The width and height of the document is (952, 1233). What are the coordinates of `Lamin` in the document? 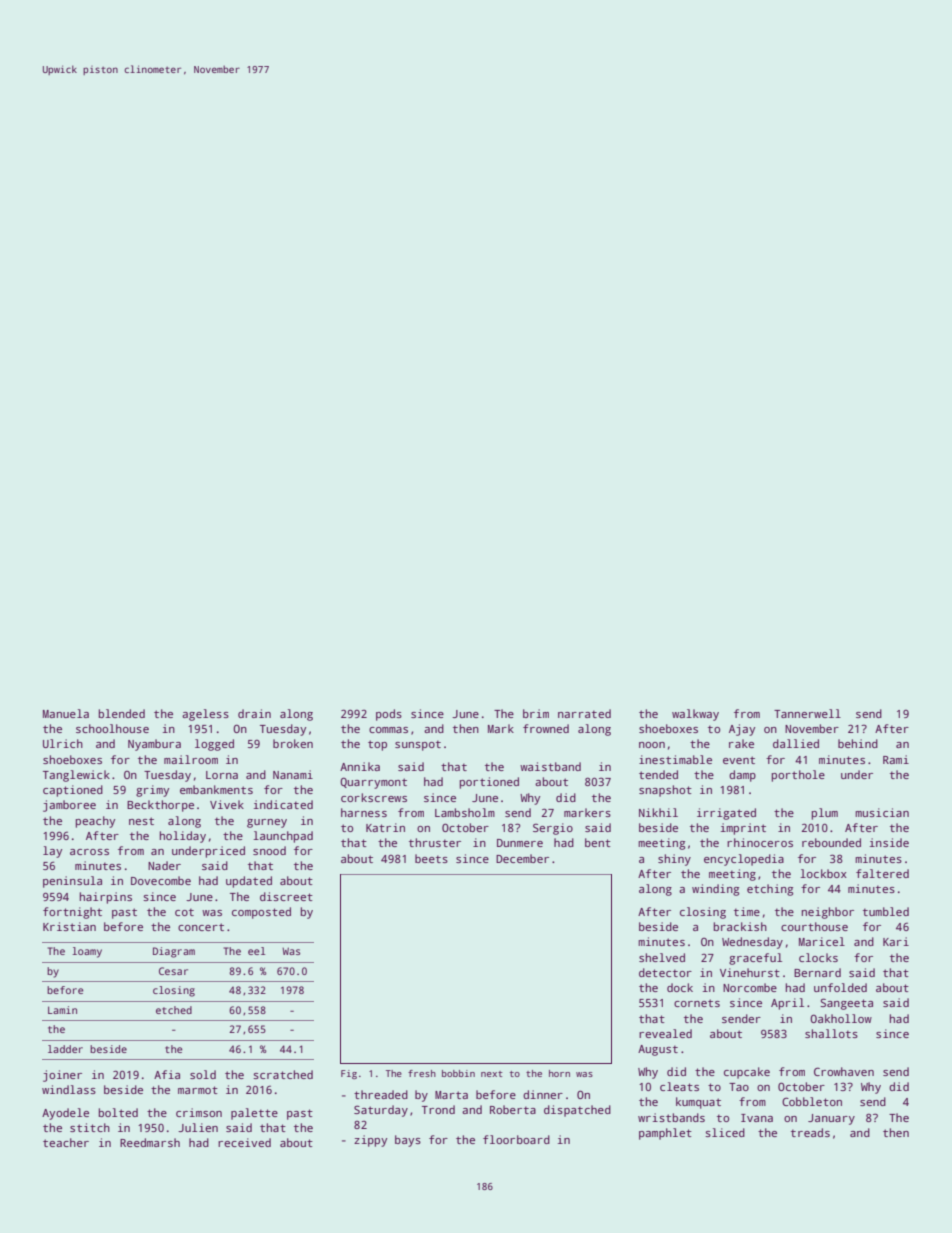 It's located at (62, 1010).
